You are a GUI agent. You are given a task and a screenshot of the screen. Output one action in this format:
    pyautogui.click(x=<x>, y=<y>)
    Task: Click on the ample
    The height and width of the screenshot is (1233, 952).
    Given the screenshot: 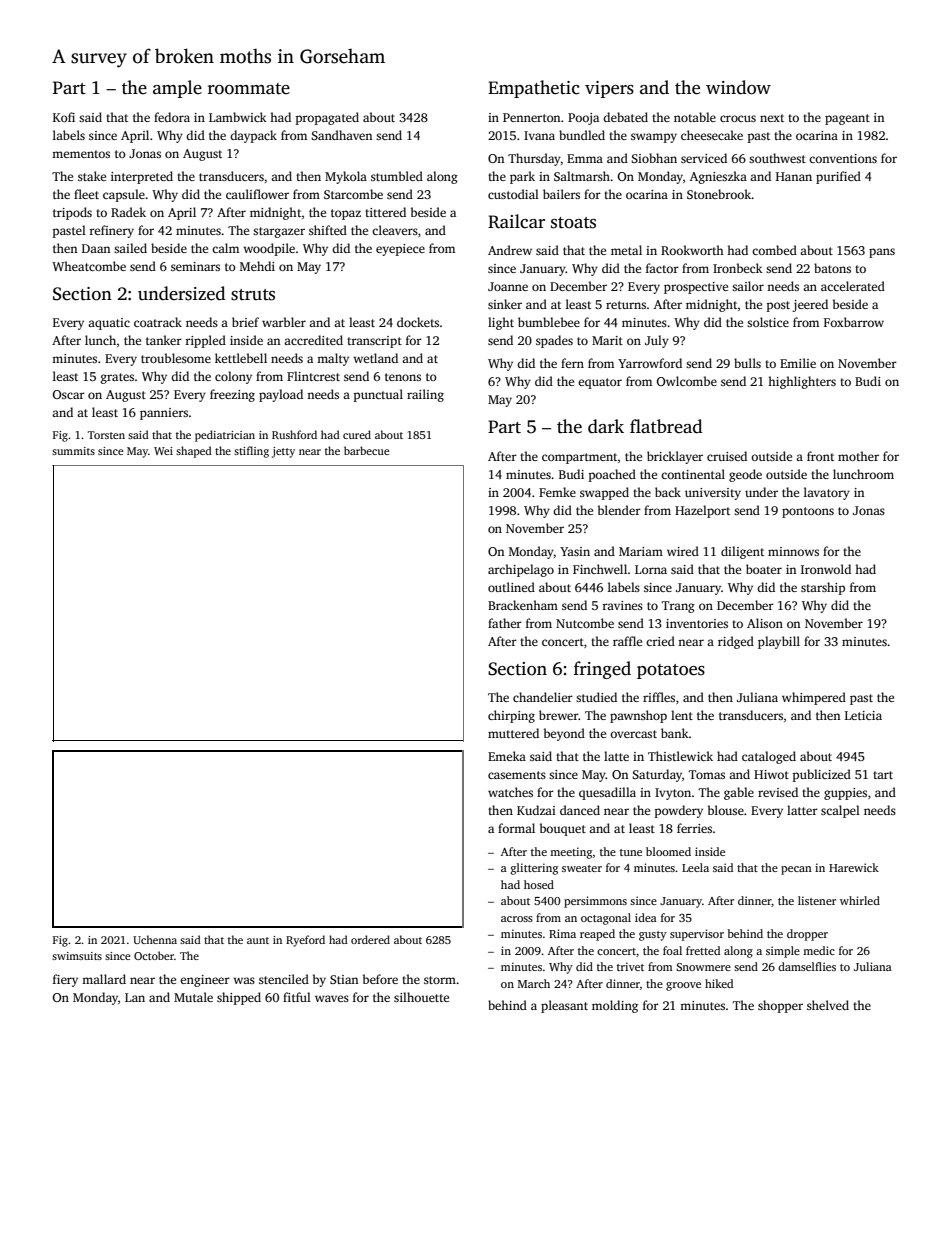 What is the action you would take?
    pyautogui.click(x=177, y=89)
